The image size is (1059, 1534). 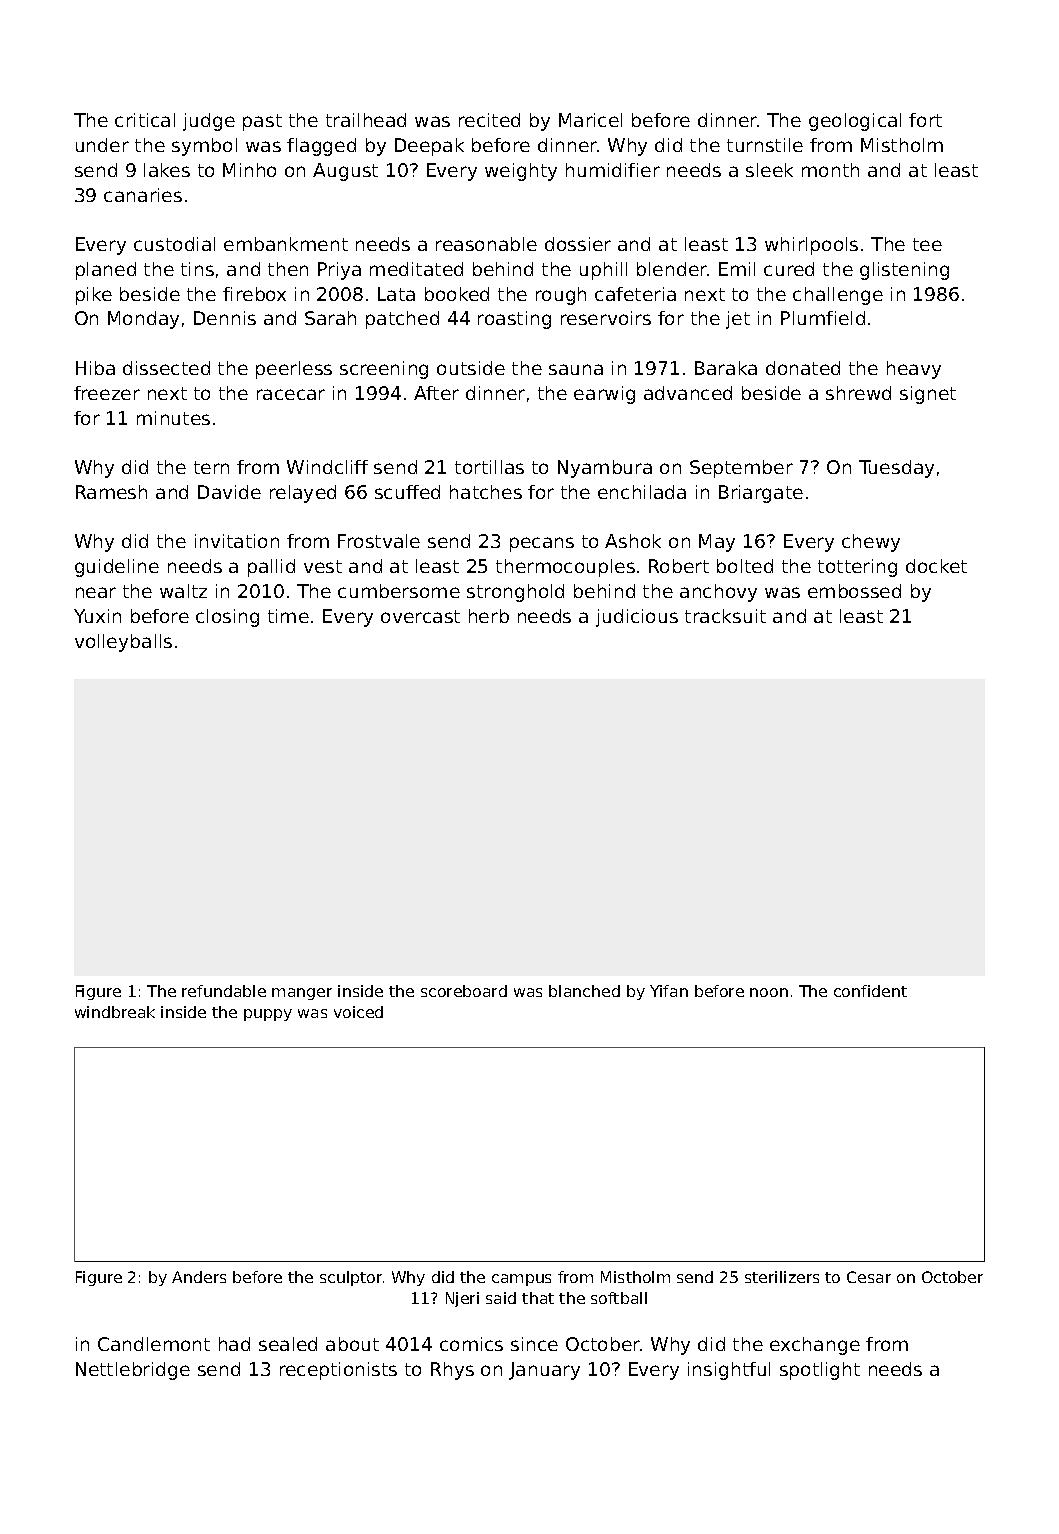 What do you see at coordinates (489, 616) in the page?
I see `herb` at bounding box center [489, 616].
